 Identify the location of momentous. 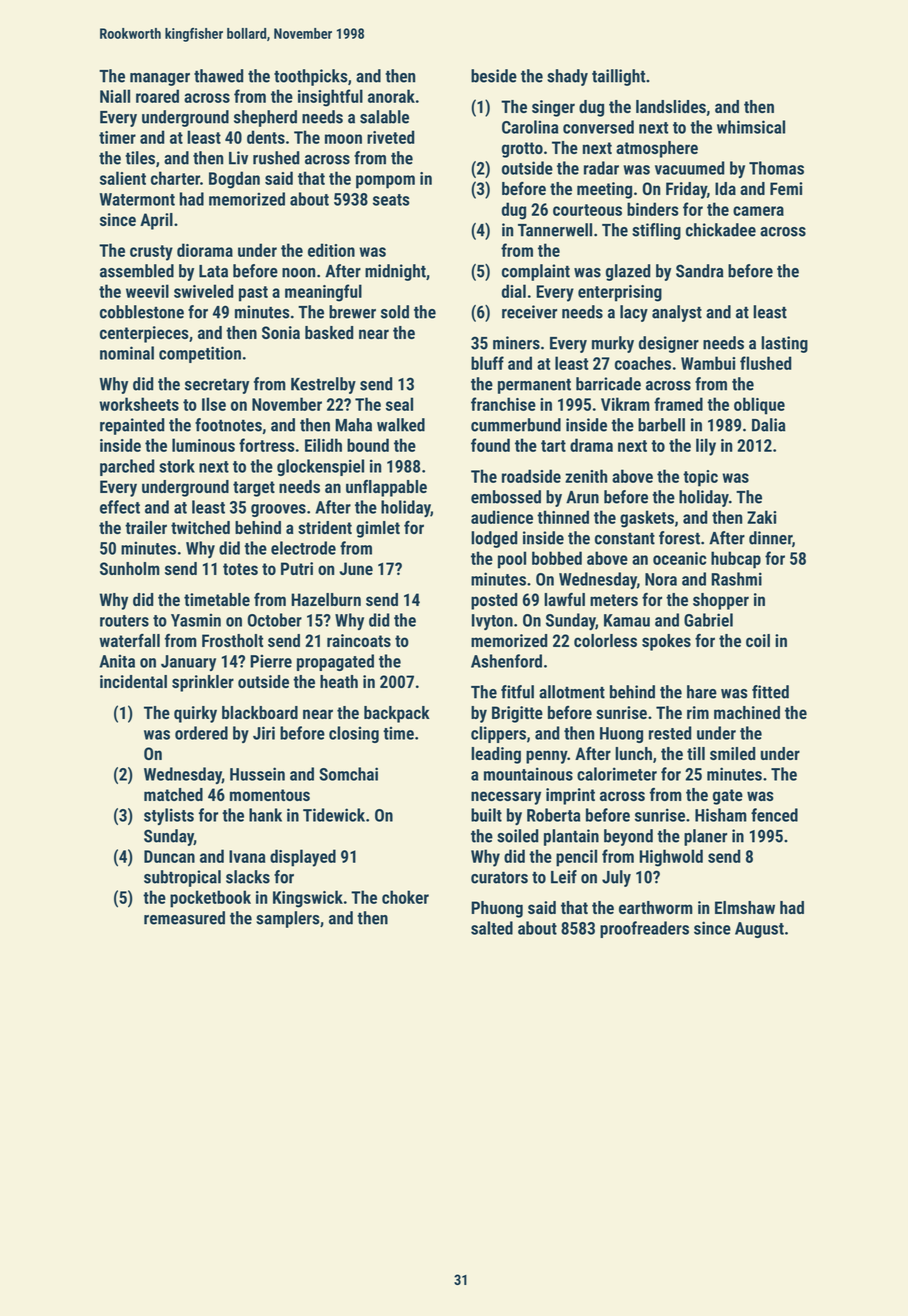
(270, 795).
